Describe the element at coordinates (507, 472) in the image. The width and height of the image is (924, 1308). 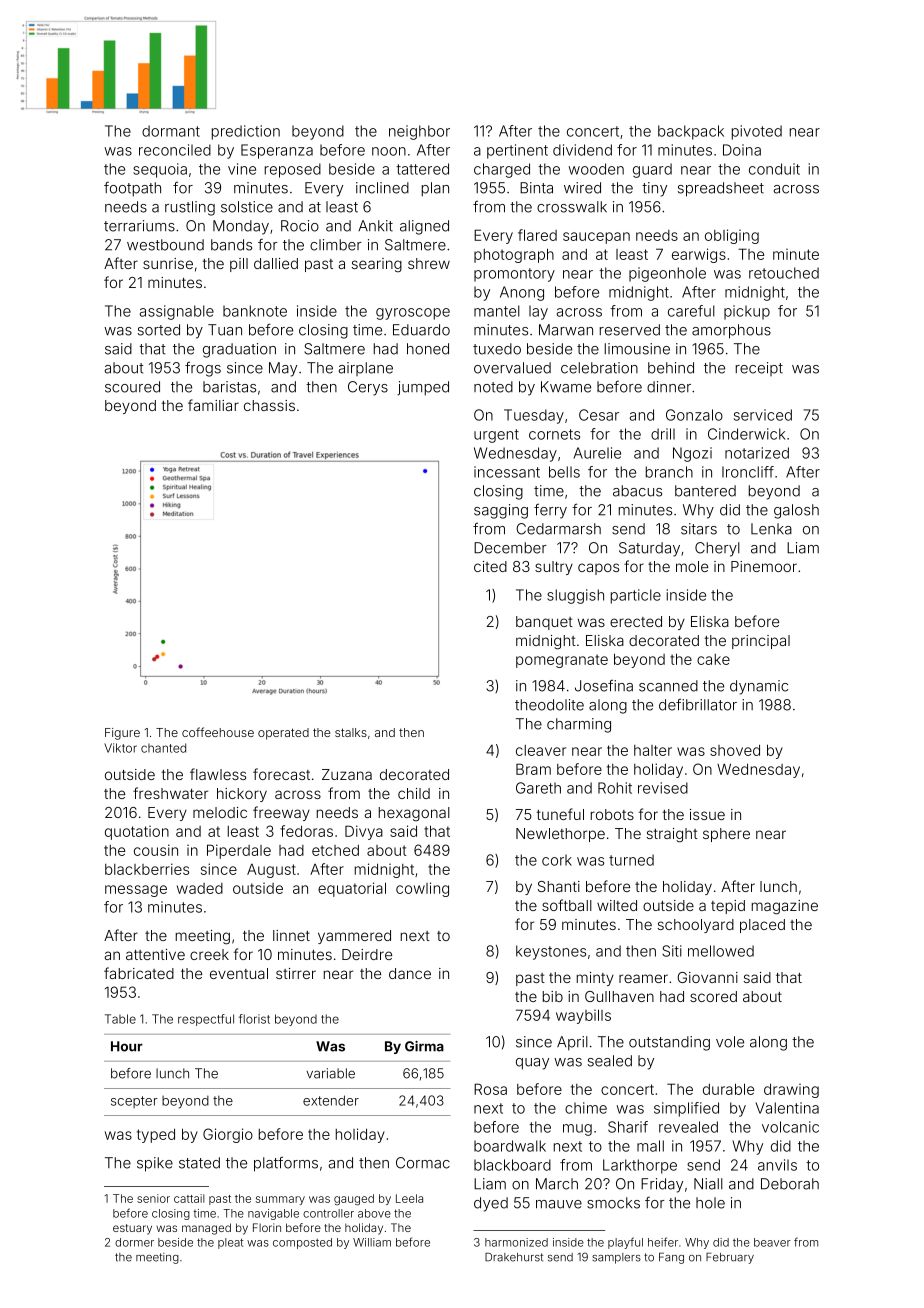
I see `incessant` at that location.
